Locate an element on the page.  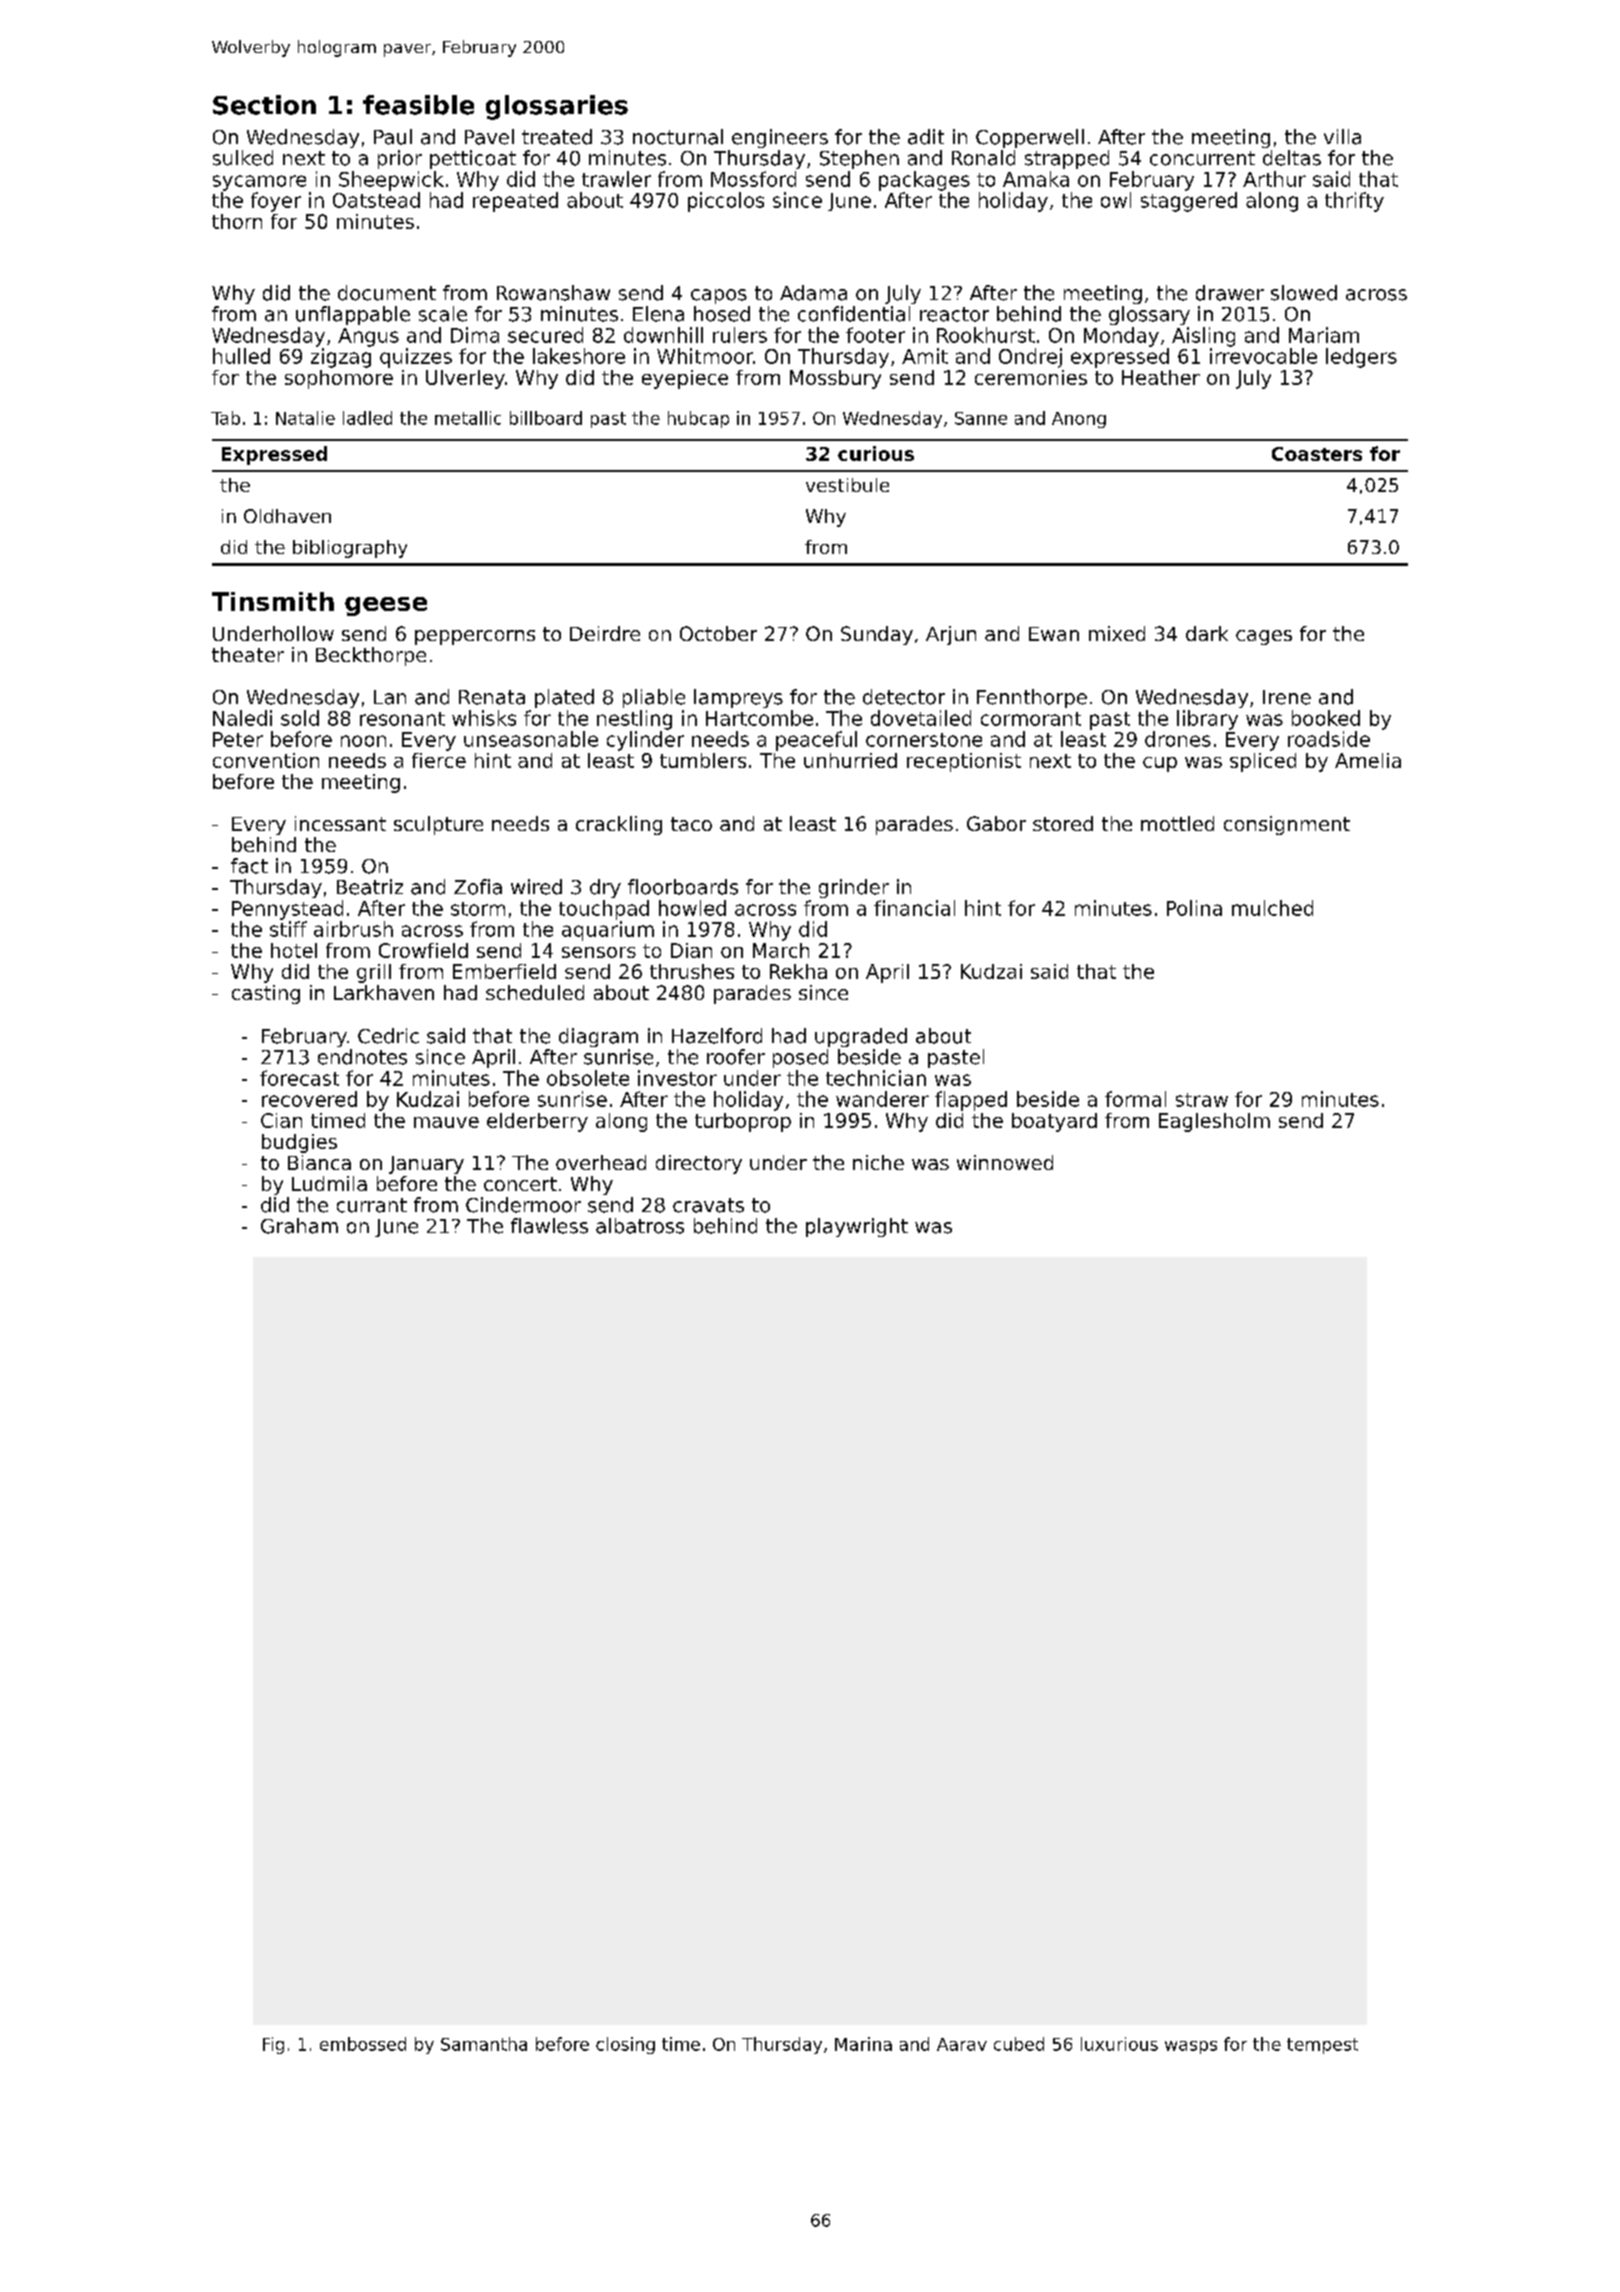
Graham is located at coordinates (299, 1226).
